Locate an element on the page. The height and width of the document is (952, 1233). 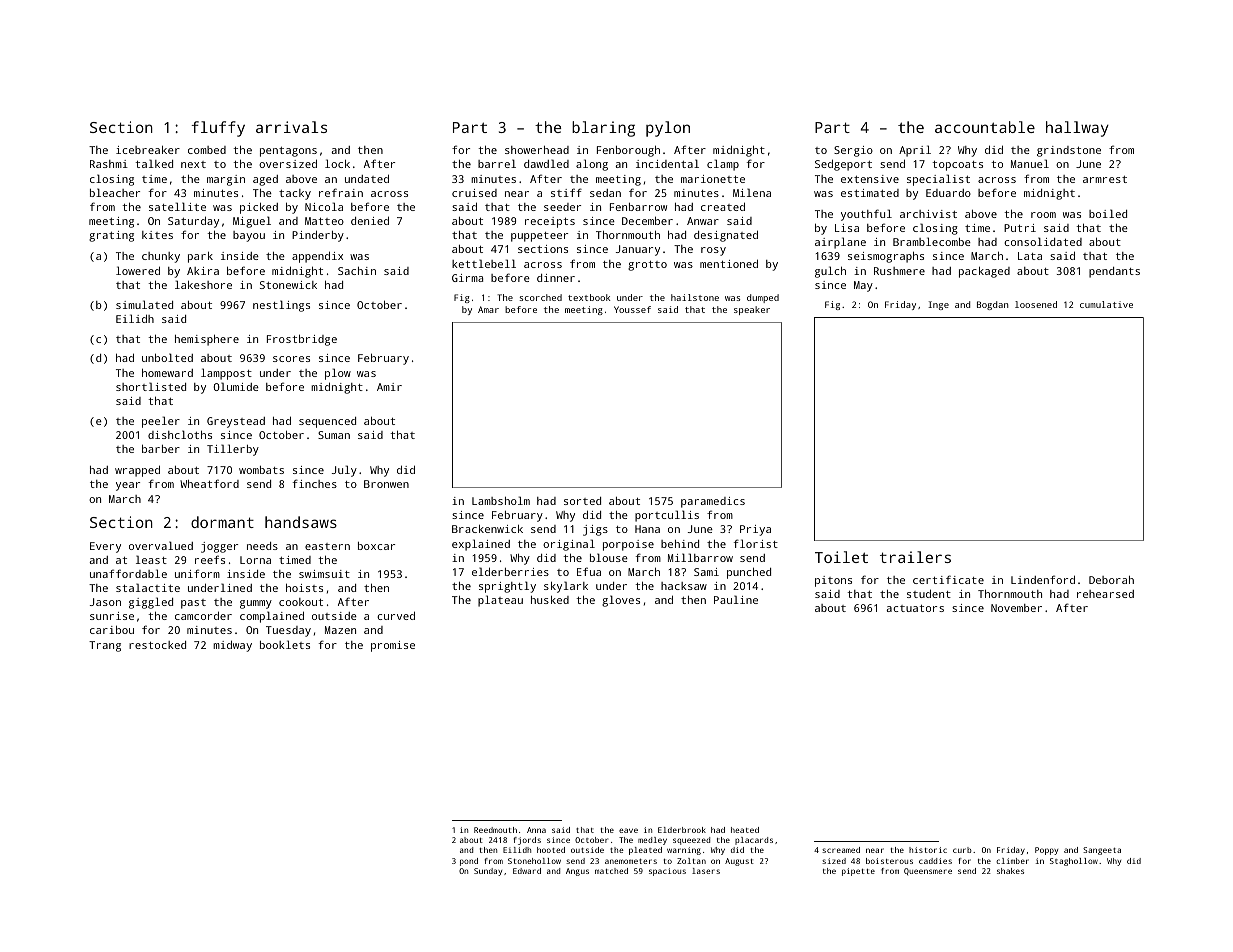
sedan is located at coordinates (605, 193).
